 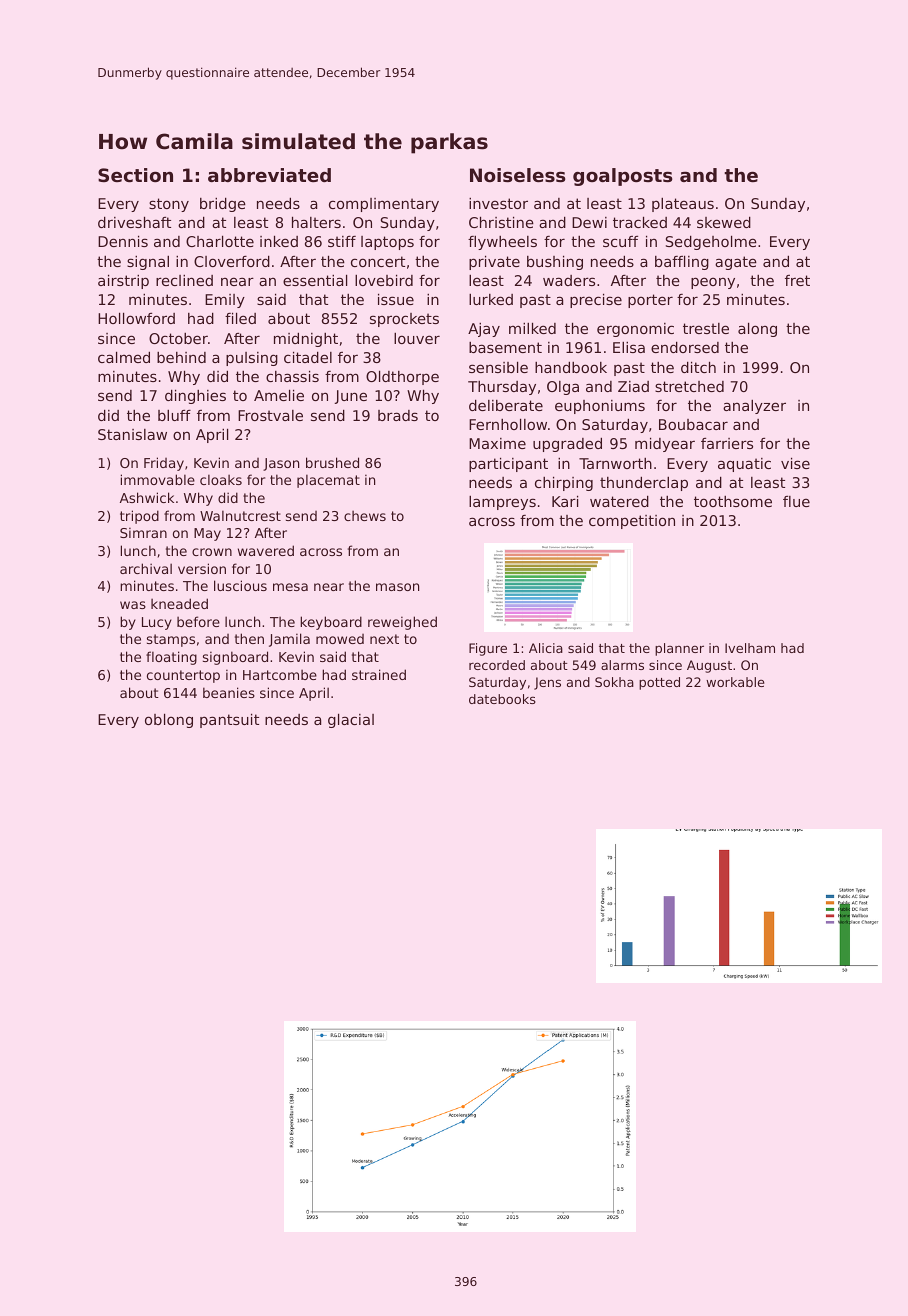 I want to click on plateaus, so click(x=683, y=205).
